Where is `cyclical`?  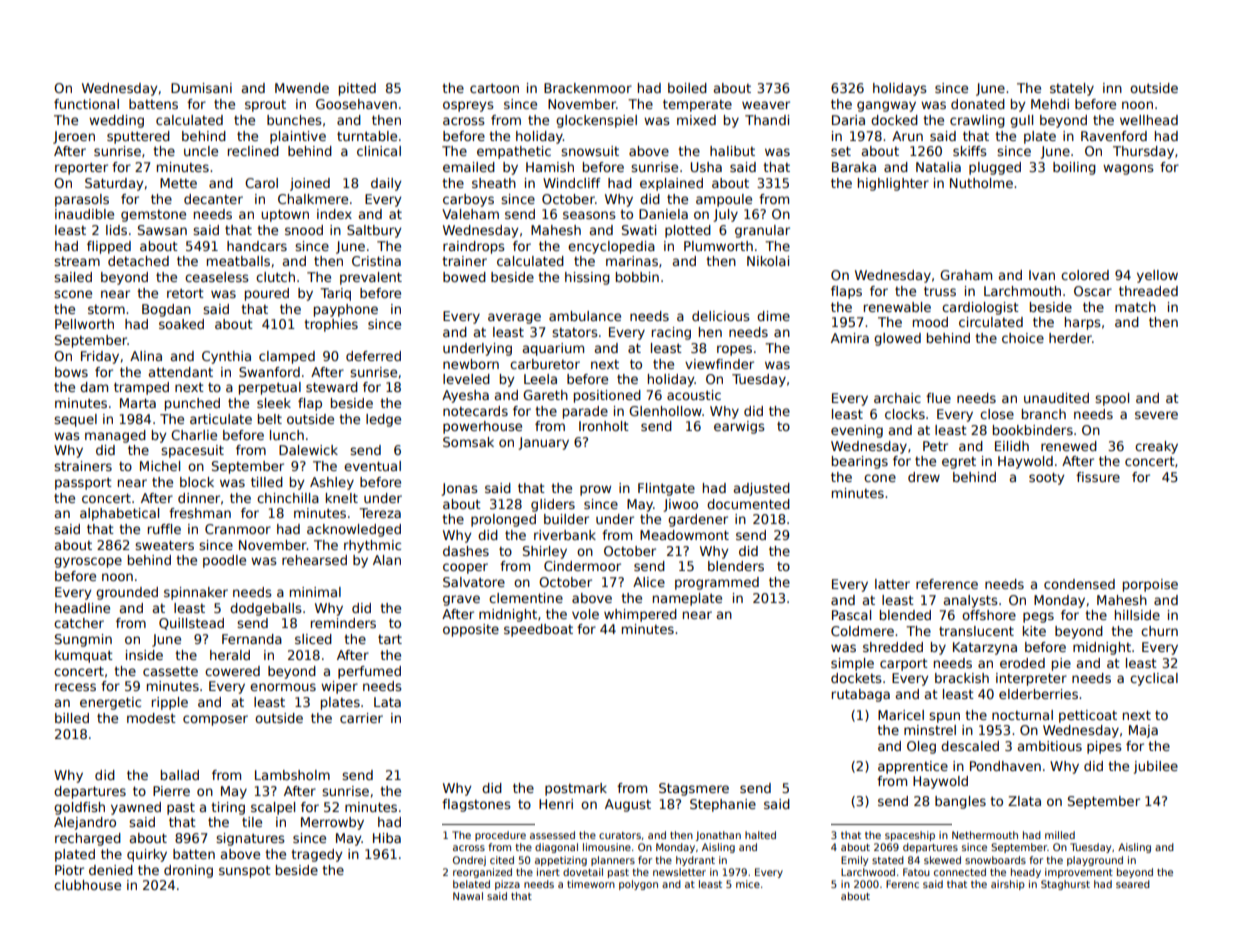
cyclical is located at coordinates (1154, 679).
